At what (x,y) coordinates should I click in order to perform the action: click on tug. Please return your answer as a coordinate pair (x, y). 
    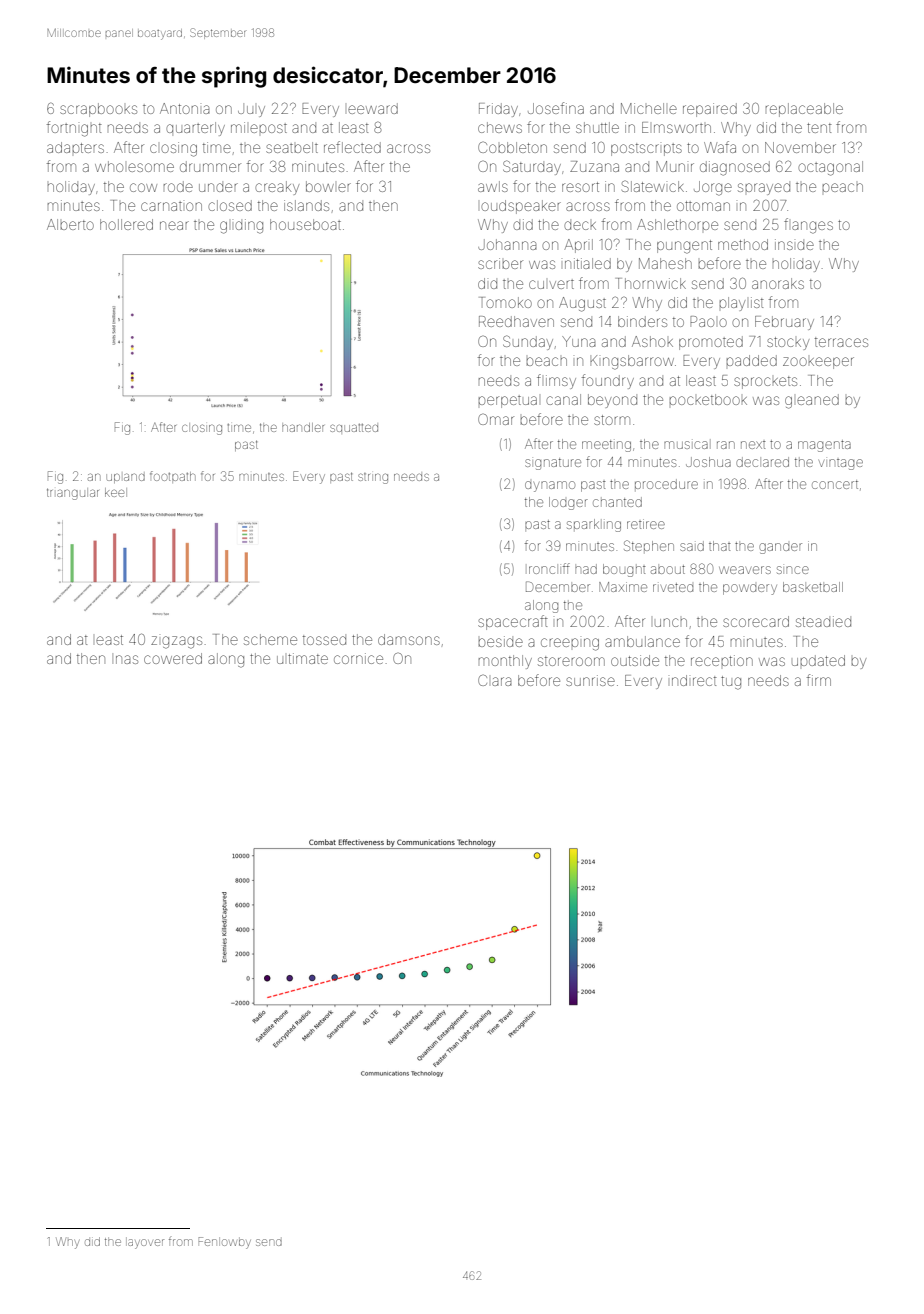
    Looking at the image, I should click on (731, 683).
